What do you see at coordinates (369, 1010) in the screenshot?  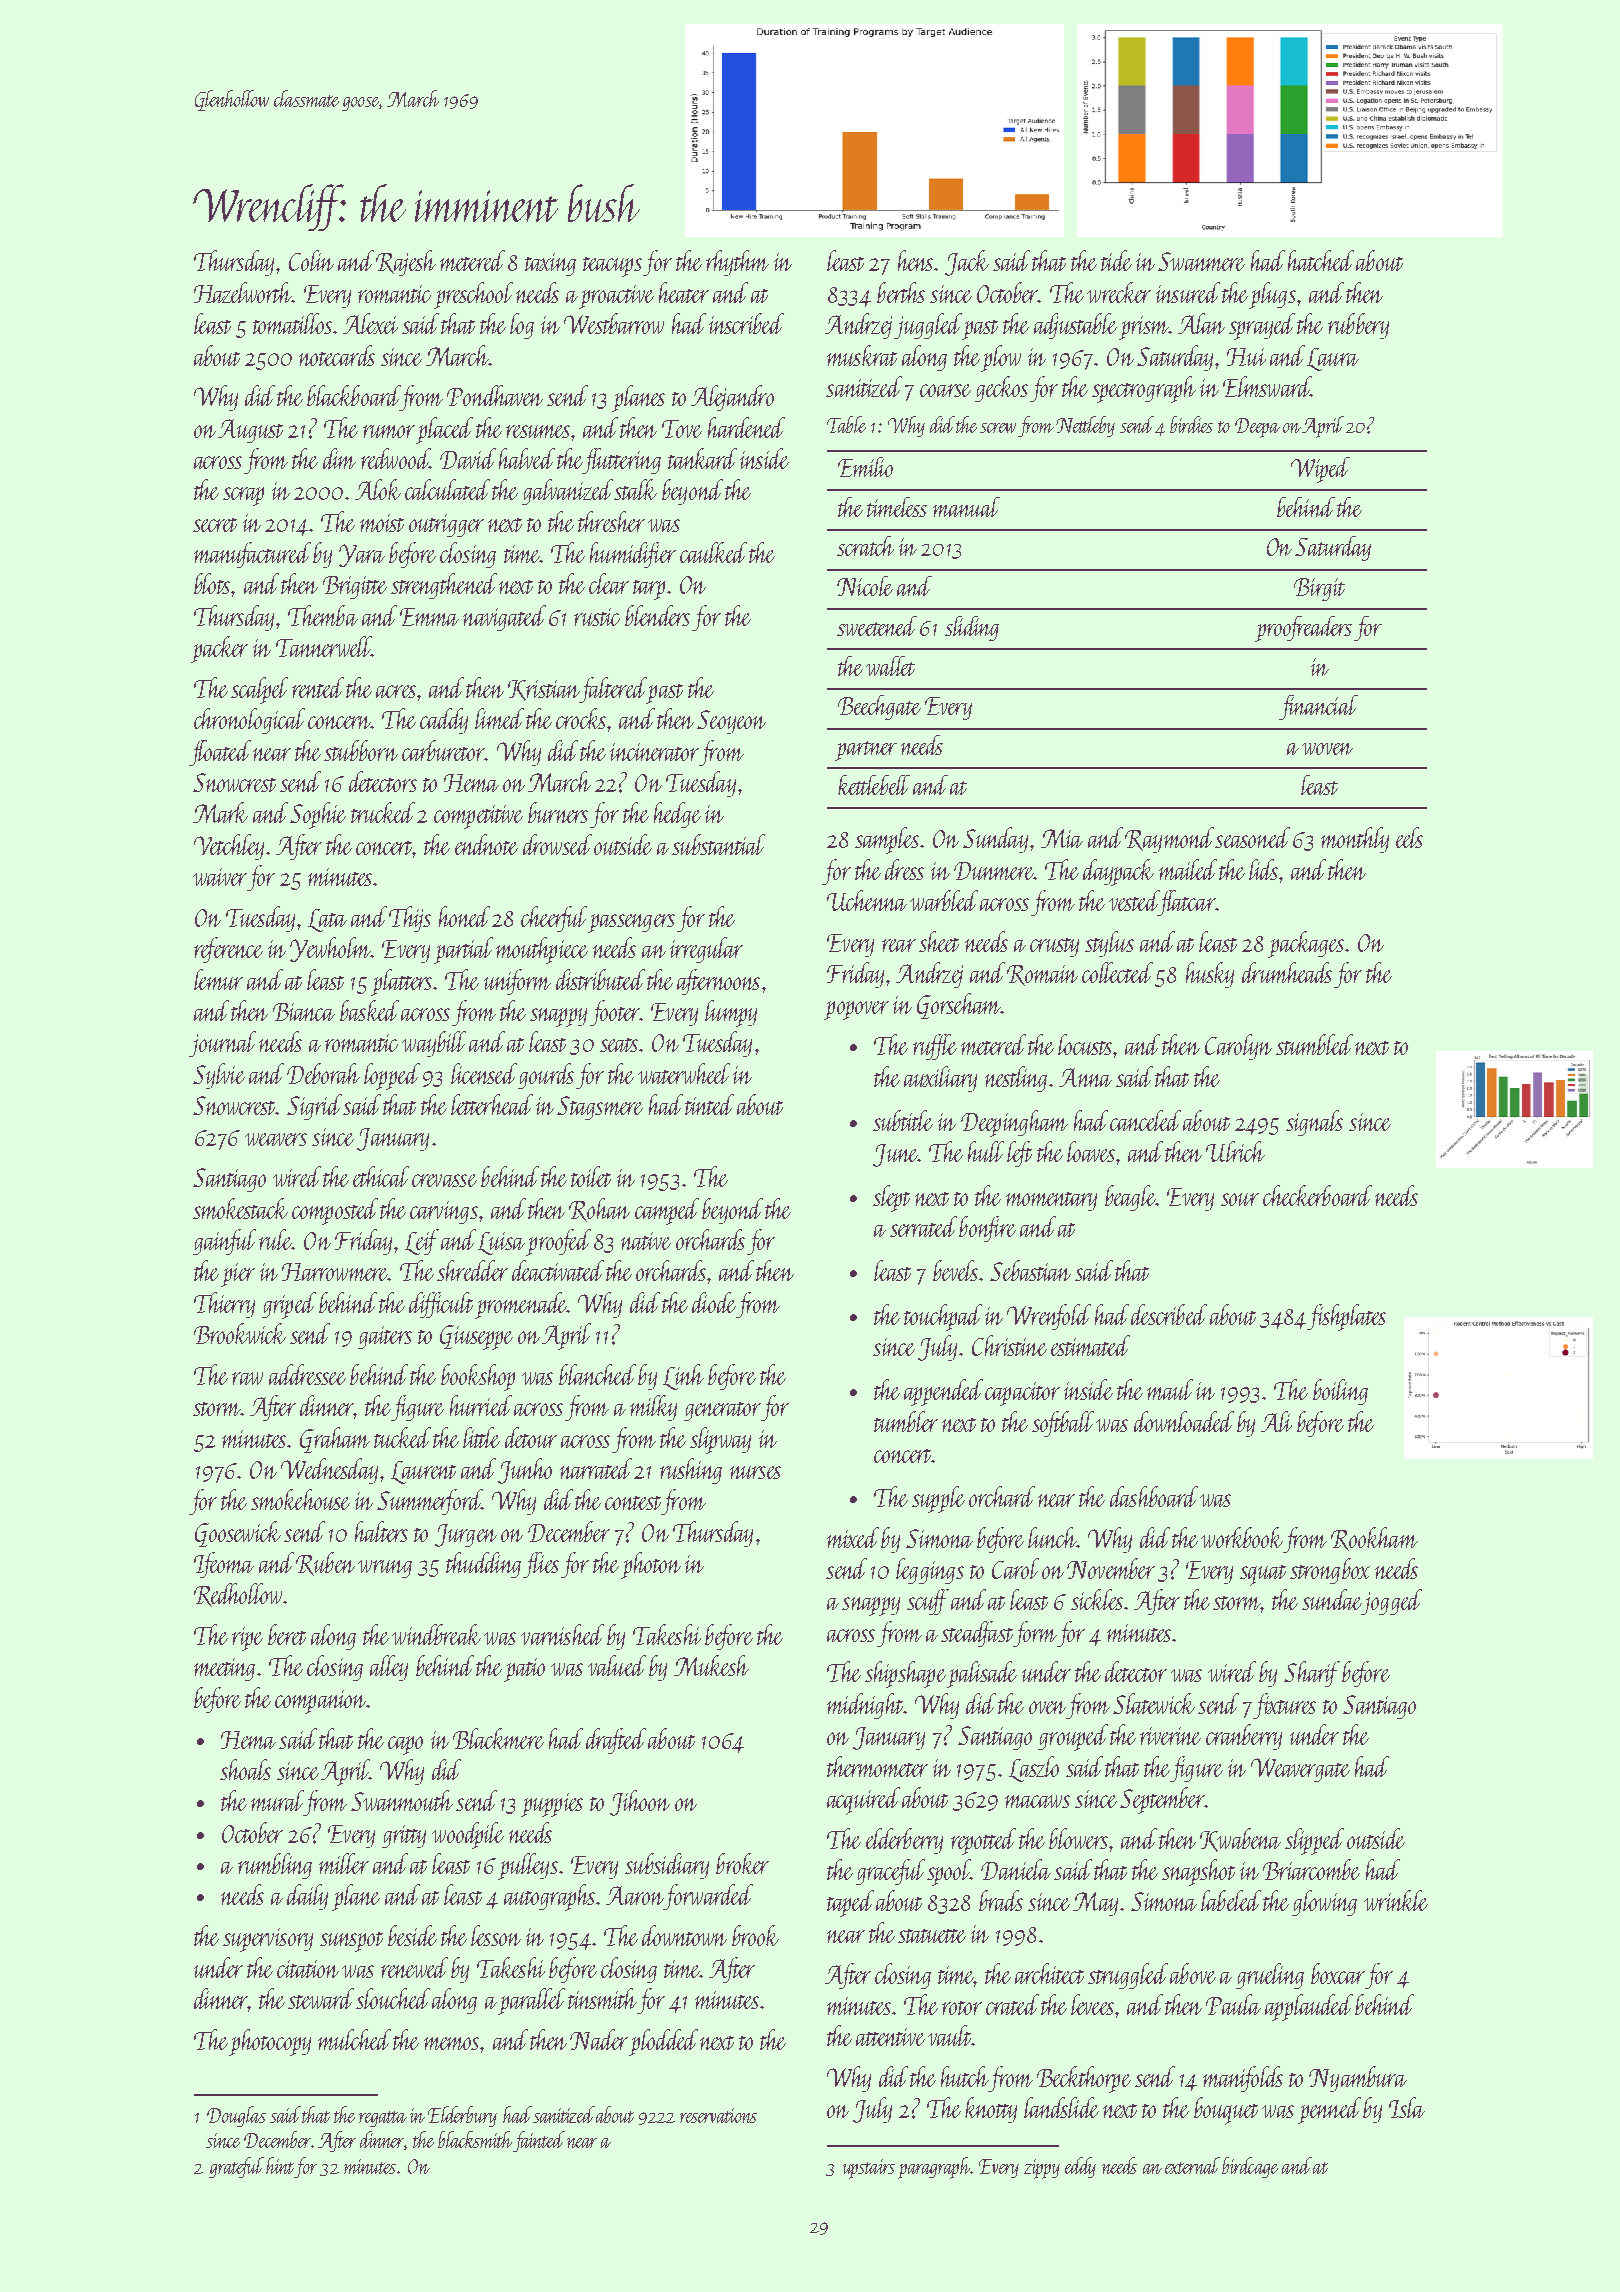 I see `basked` at bounding box center [369, 1010].
